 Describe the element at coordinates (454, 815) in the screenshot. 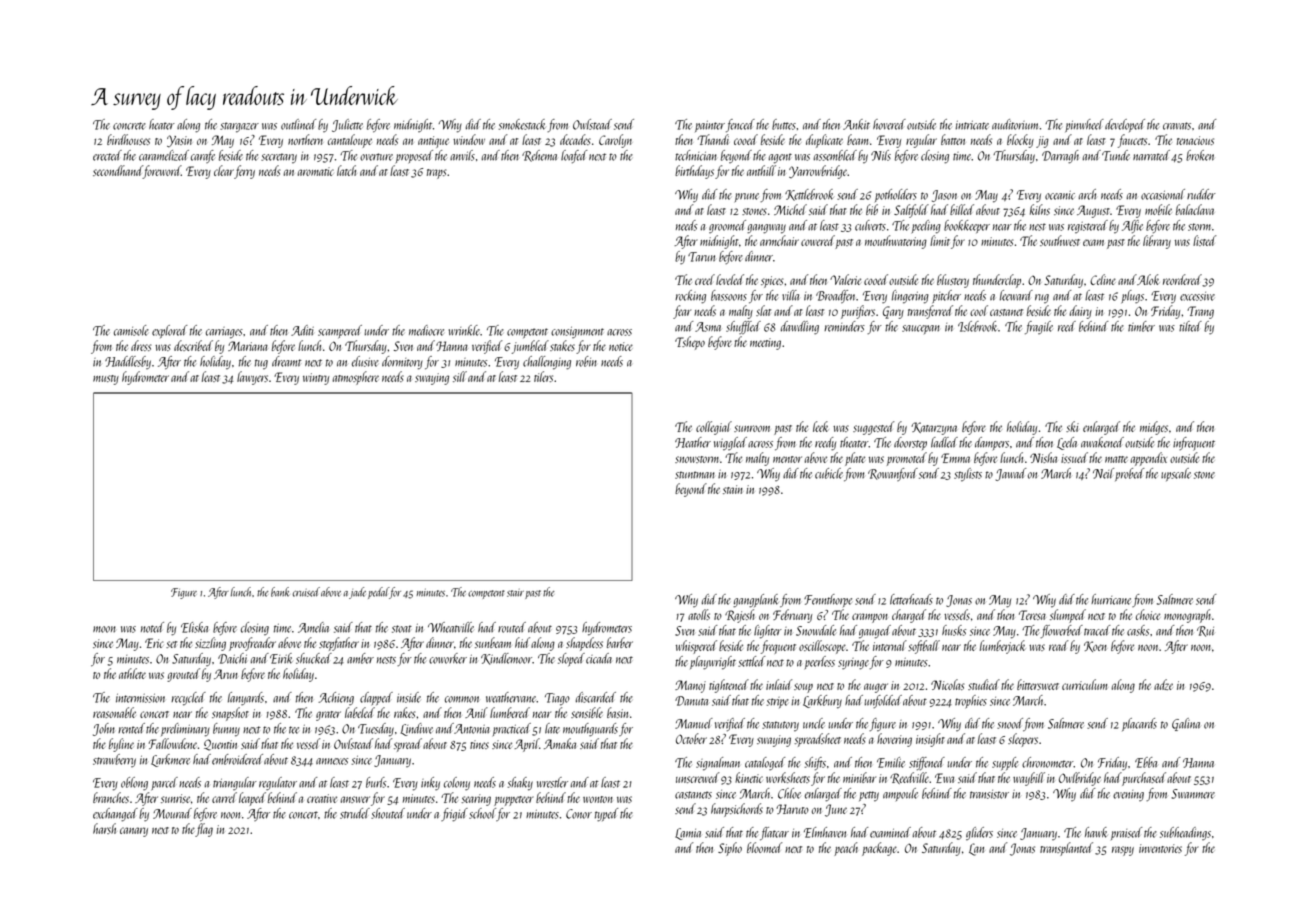

I see `frigid` at that location.
